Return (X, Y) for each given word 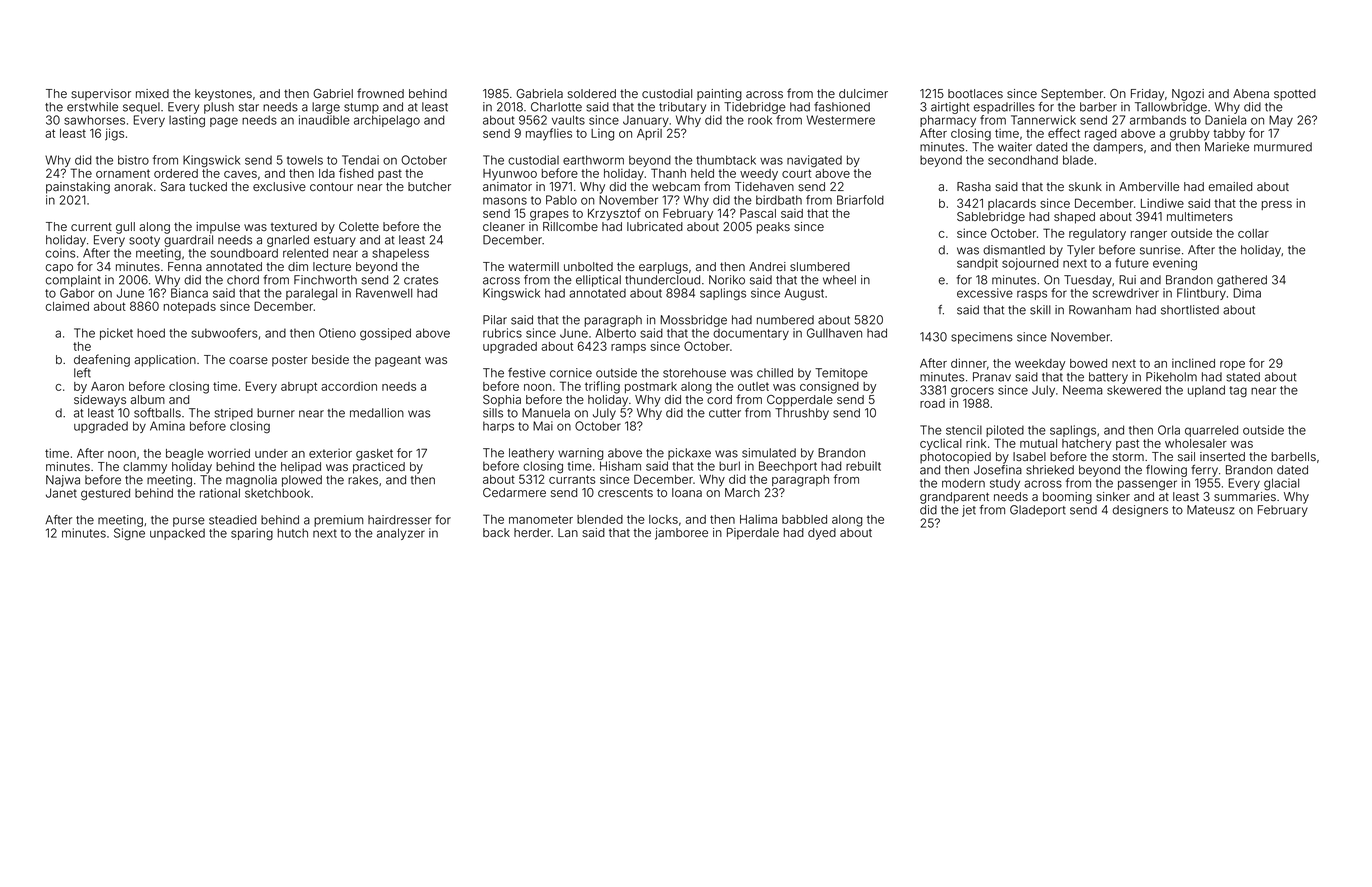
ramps (628, 348)
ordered (176, 173)
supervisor (101, 95)
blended (600, 519)
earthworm (593, 160)
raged (1100, 135)
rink (976, 443)
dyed (822, 534)
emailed (1230, 186)
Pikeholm (1171, 377)
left (82, 373)
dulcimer (863, 93)
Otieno (337, 333)
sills (493, 413)
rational (220, 493)
